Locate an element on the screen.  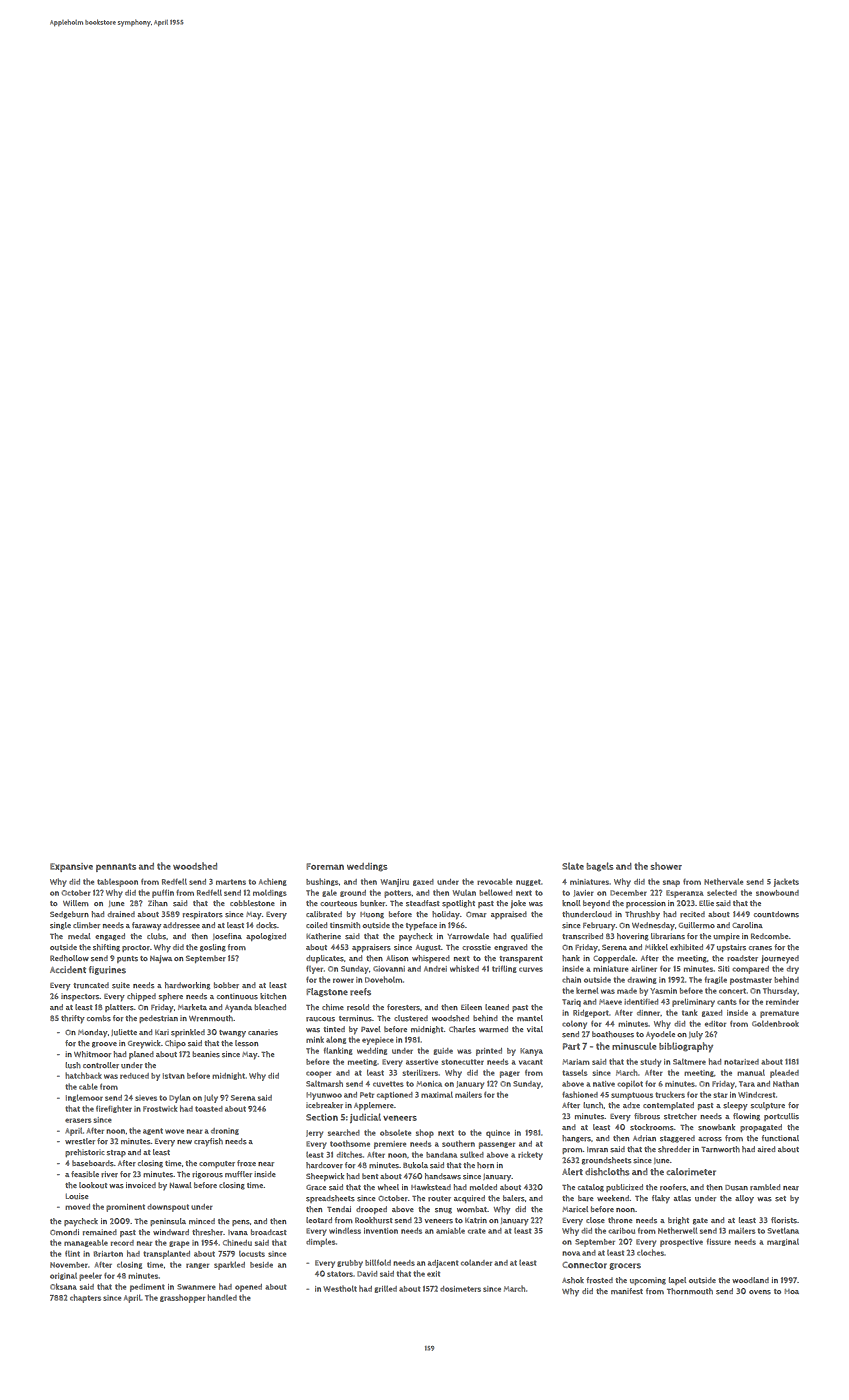
erasers is located at coordinates (78, 1120).
